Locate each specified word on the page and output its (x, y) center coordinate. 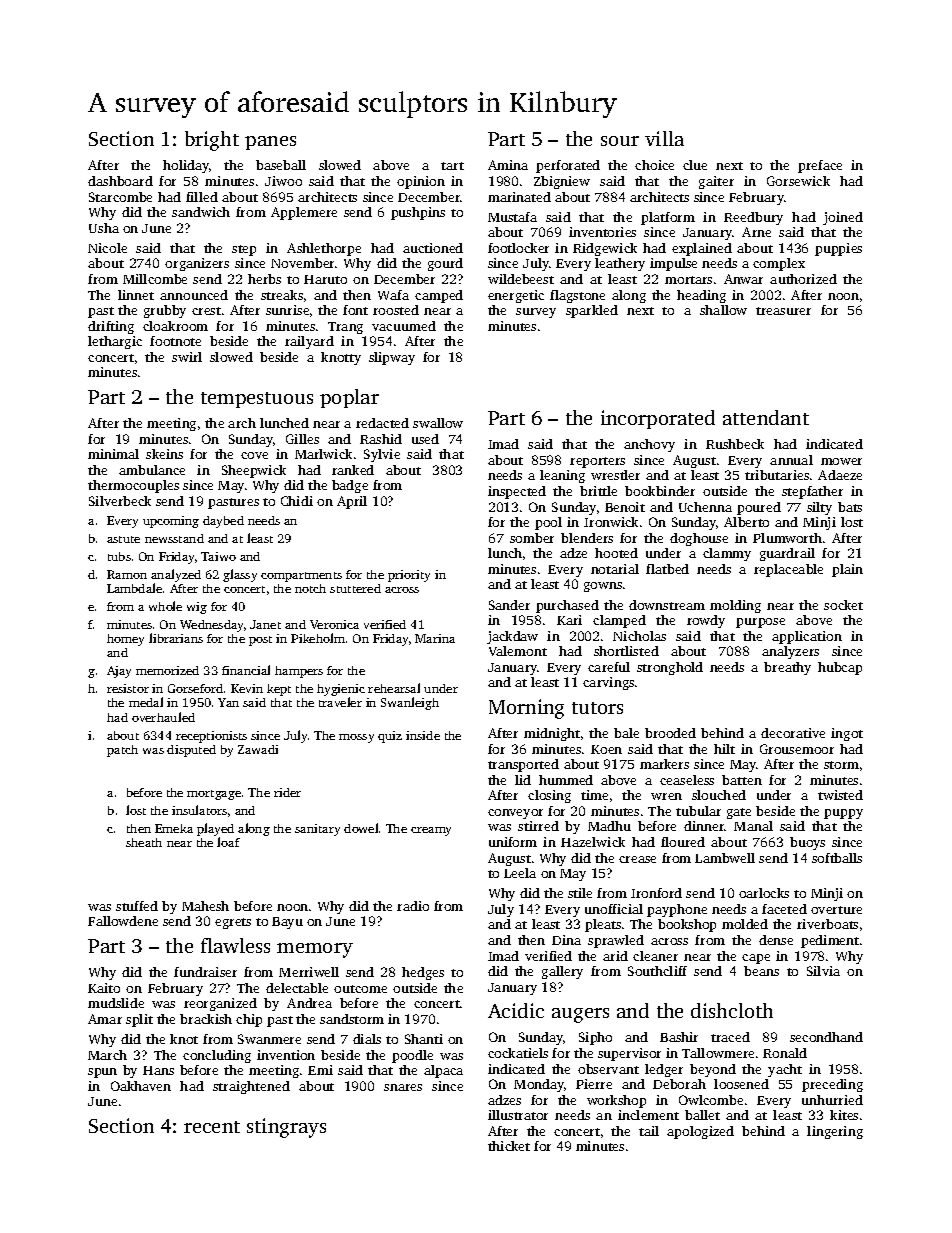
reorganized (220, 1004)
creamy (431, 831)
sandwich (201, 212)
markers (664, 764)
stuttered (355, 588)
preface (820, 166)
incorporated (658, 419)
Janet (265, 624)
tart (452, 166)
